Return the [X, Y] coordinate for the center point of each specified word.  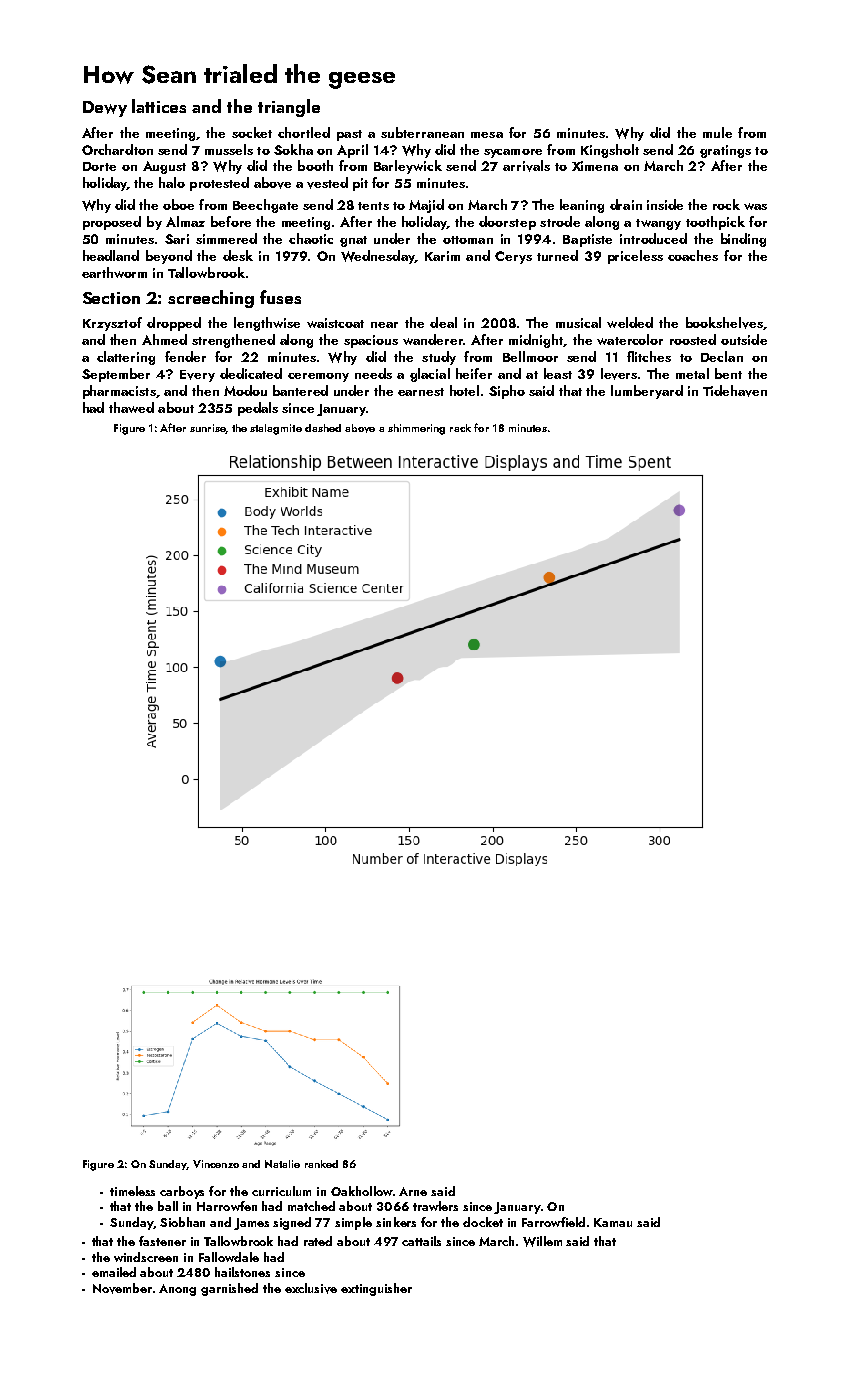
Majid [426, 206]
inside [665, 204]
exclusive [311, 1288]
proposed [112, 223]
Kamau [613, 1222]
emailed [114, 1272]
